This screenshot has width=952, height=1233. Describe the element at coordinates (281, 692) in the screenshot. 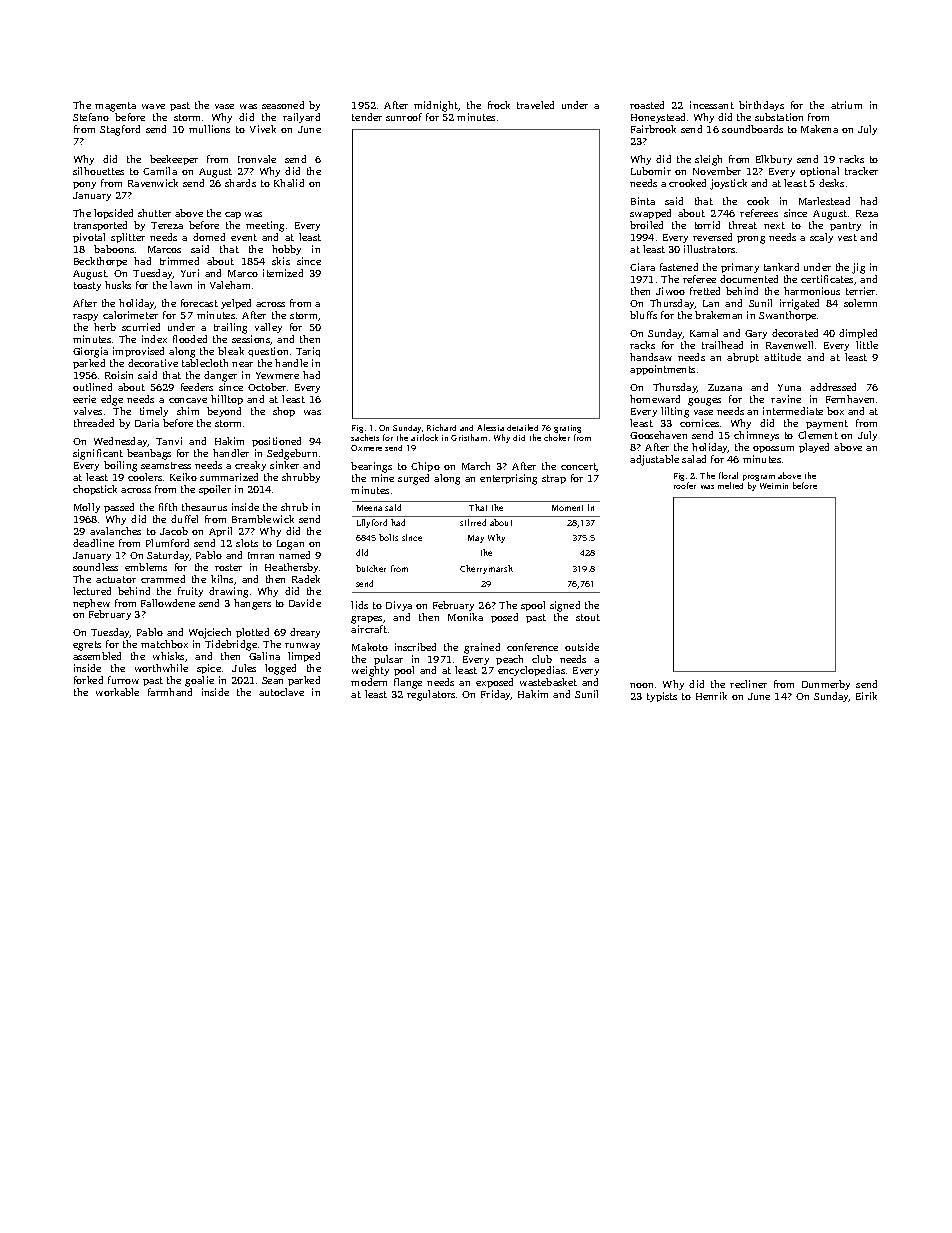

I see `autoclave` at that location.
